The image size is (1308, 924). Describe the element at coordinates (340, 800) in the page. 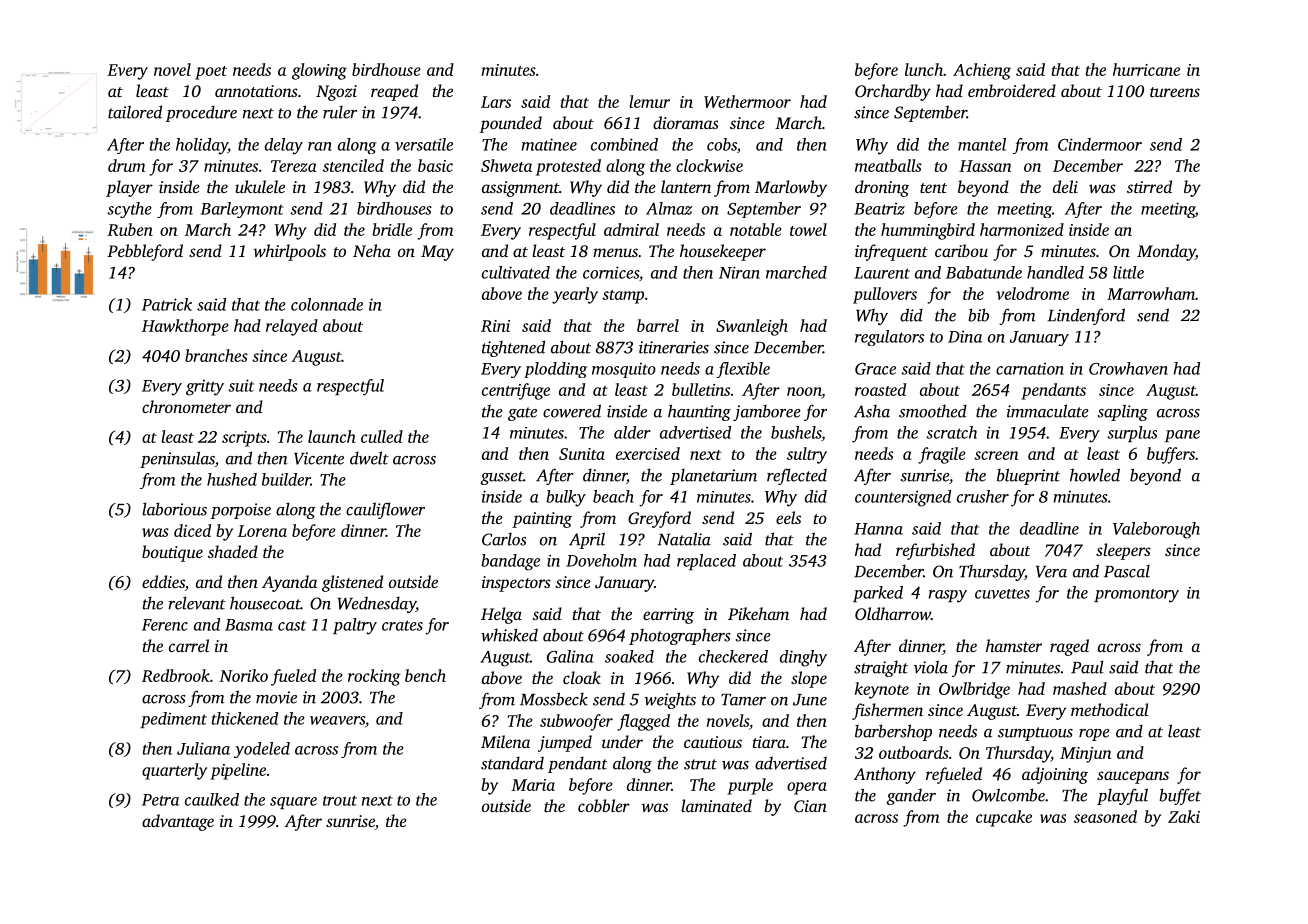

I see `trout` at that location.
